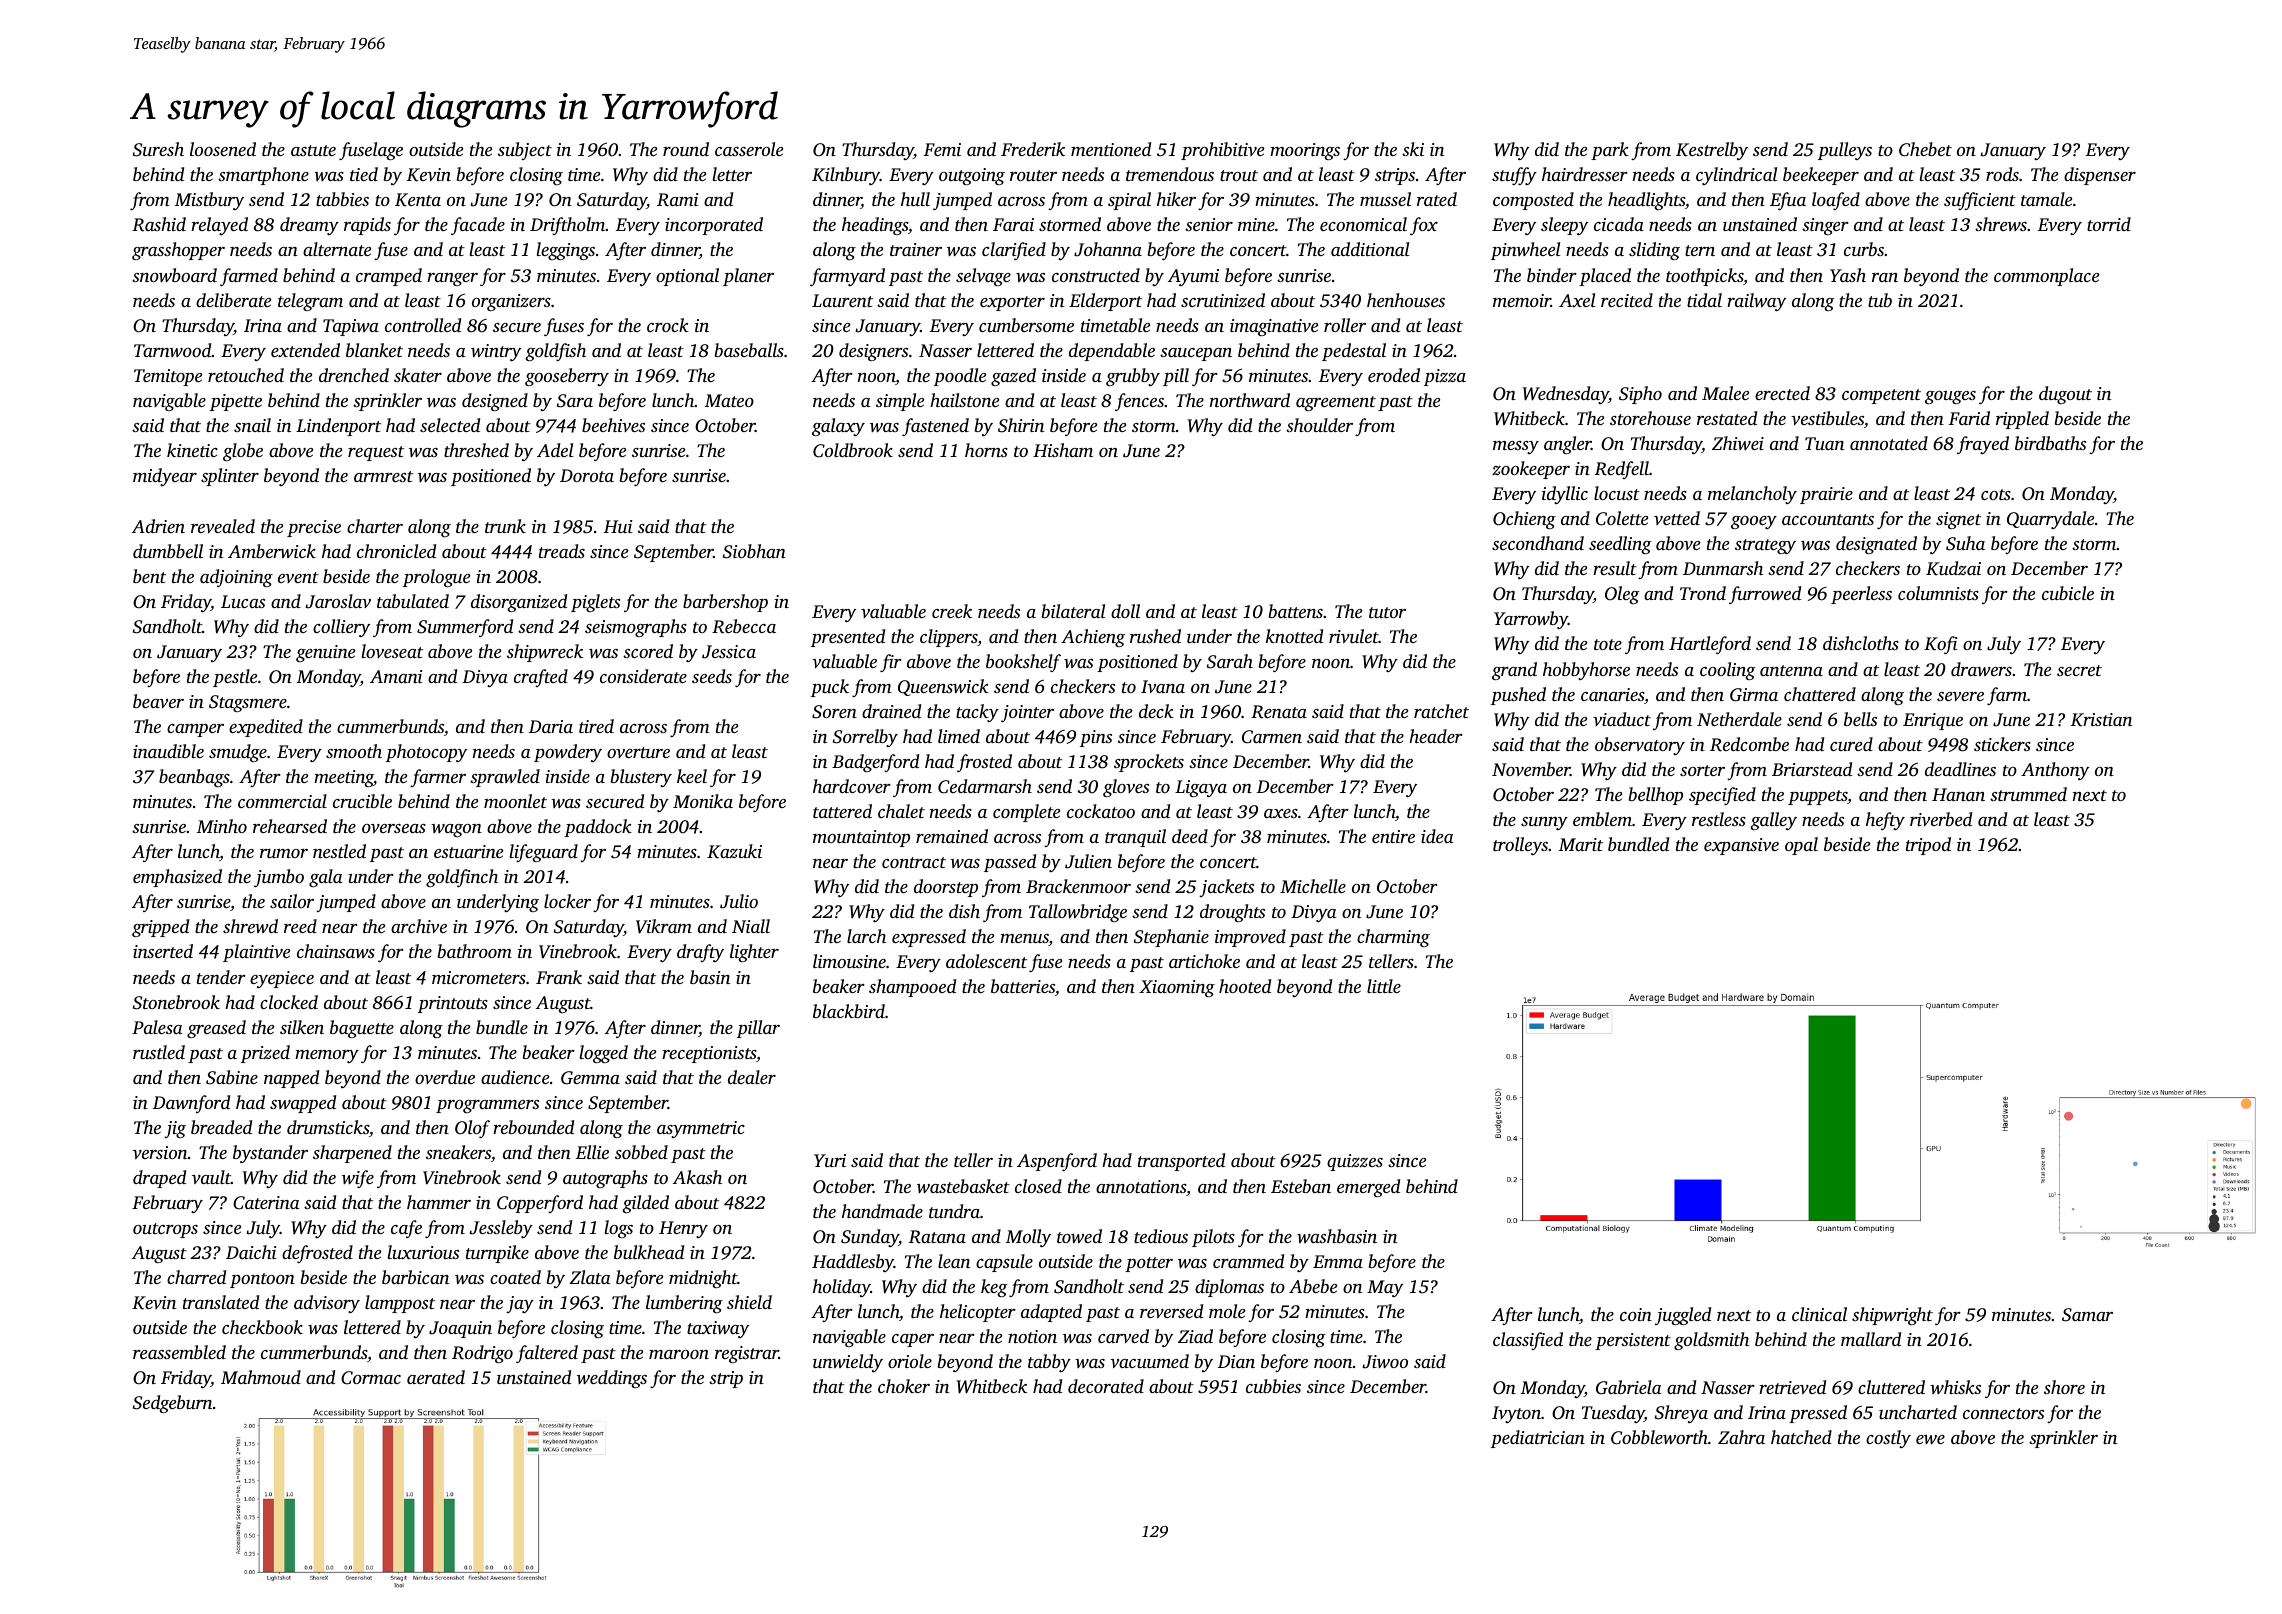 The image size is (2282, 1614). I want to click on Kristian, so click(2101, 720).
